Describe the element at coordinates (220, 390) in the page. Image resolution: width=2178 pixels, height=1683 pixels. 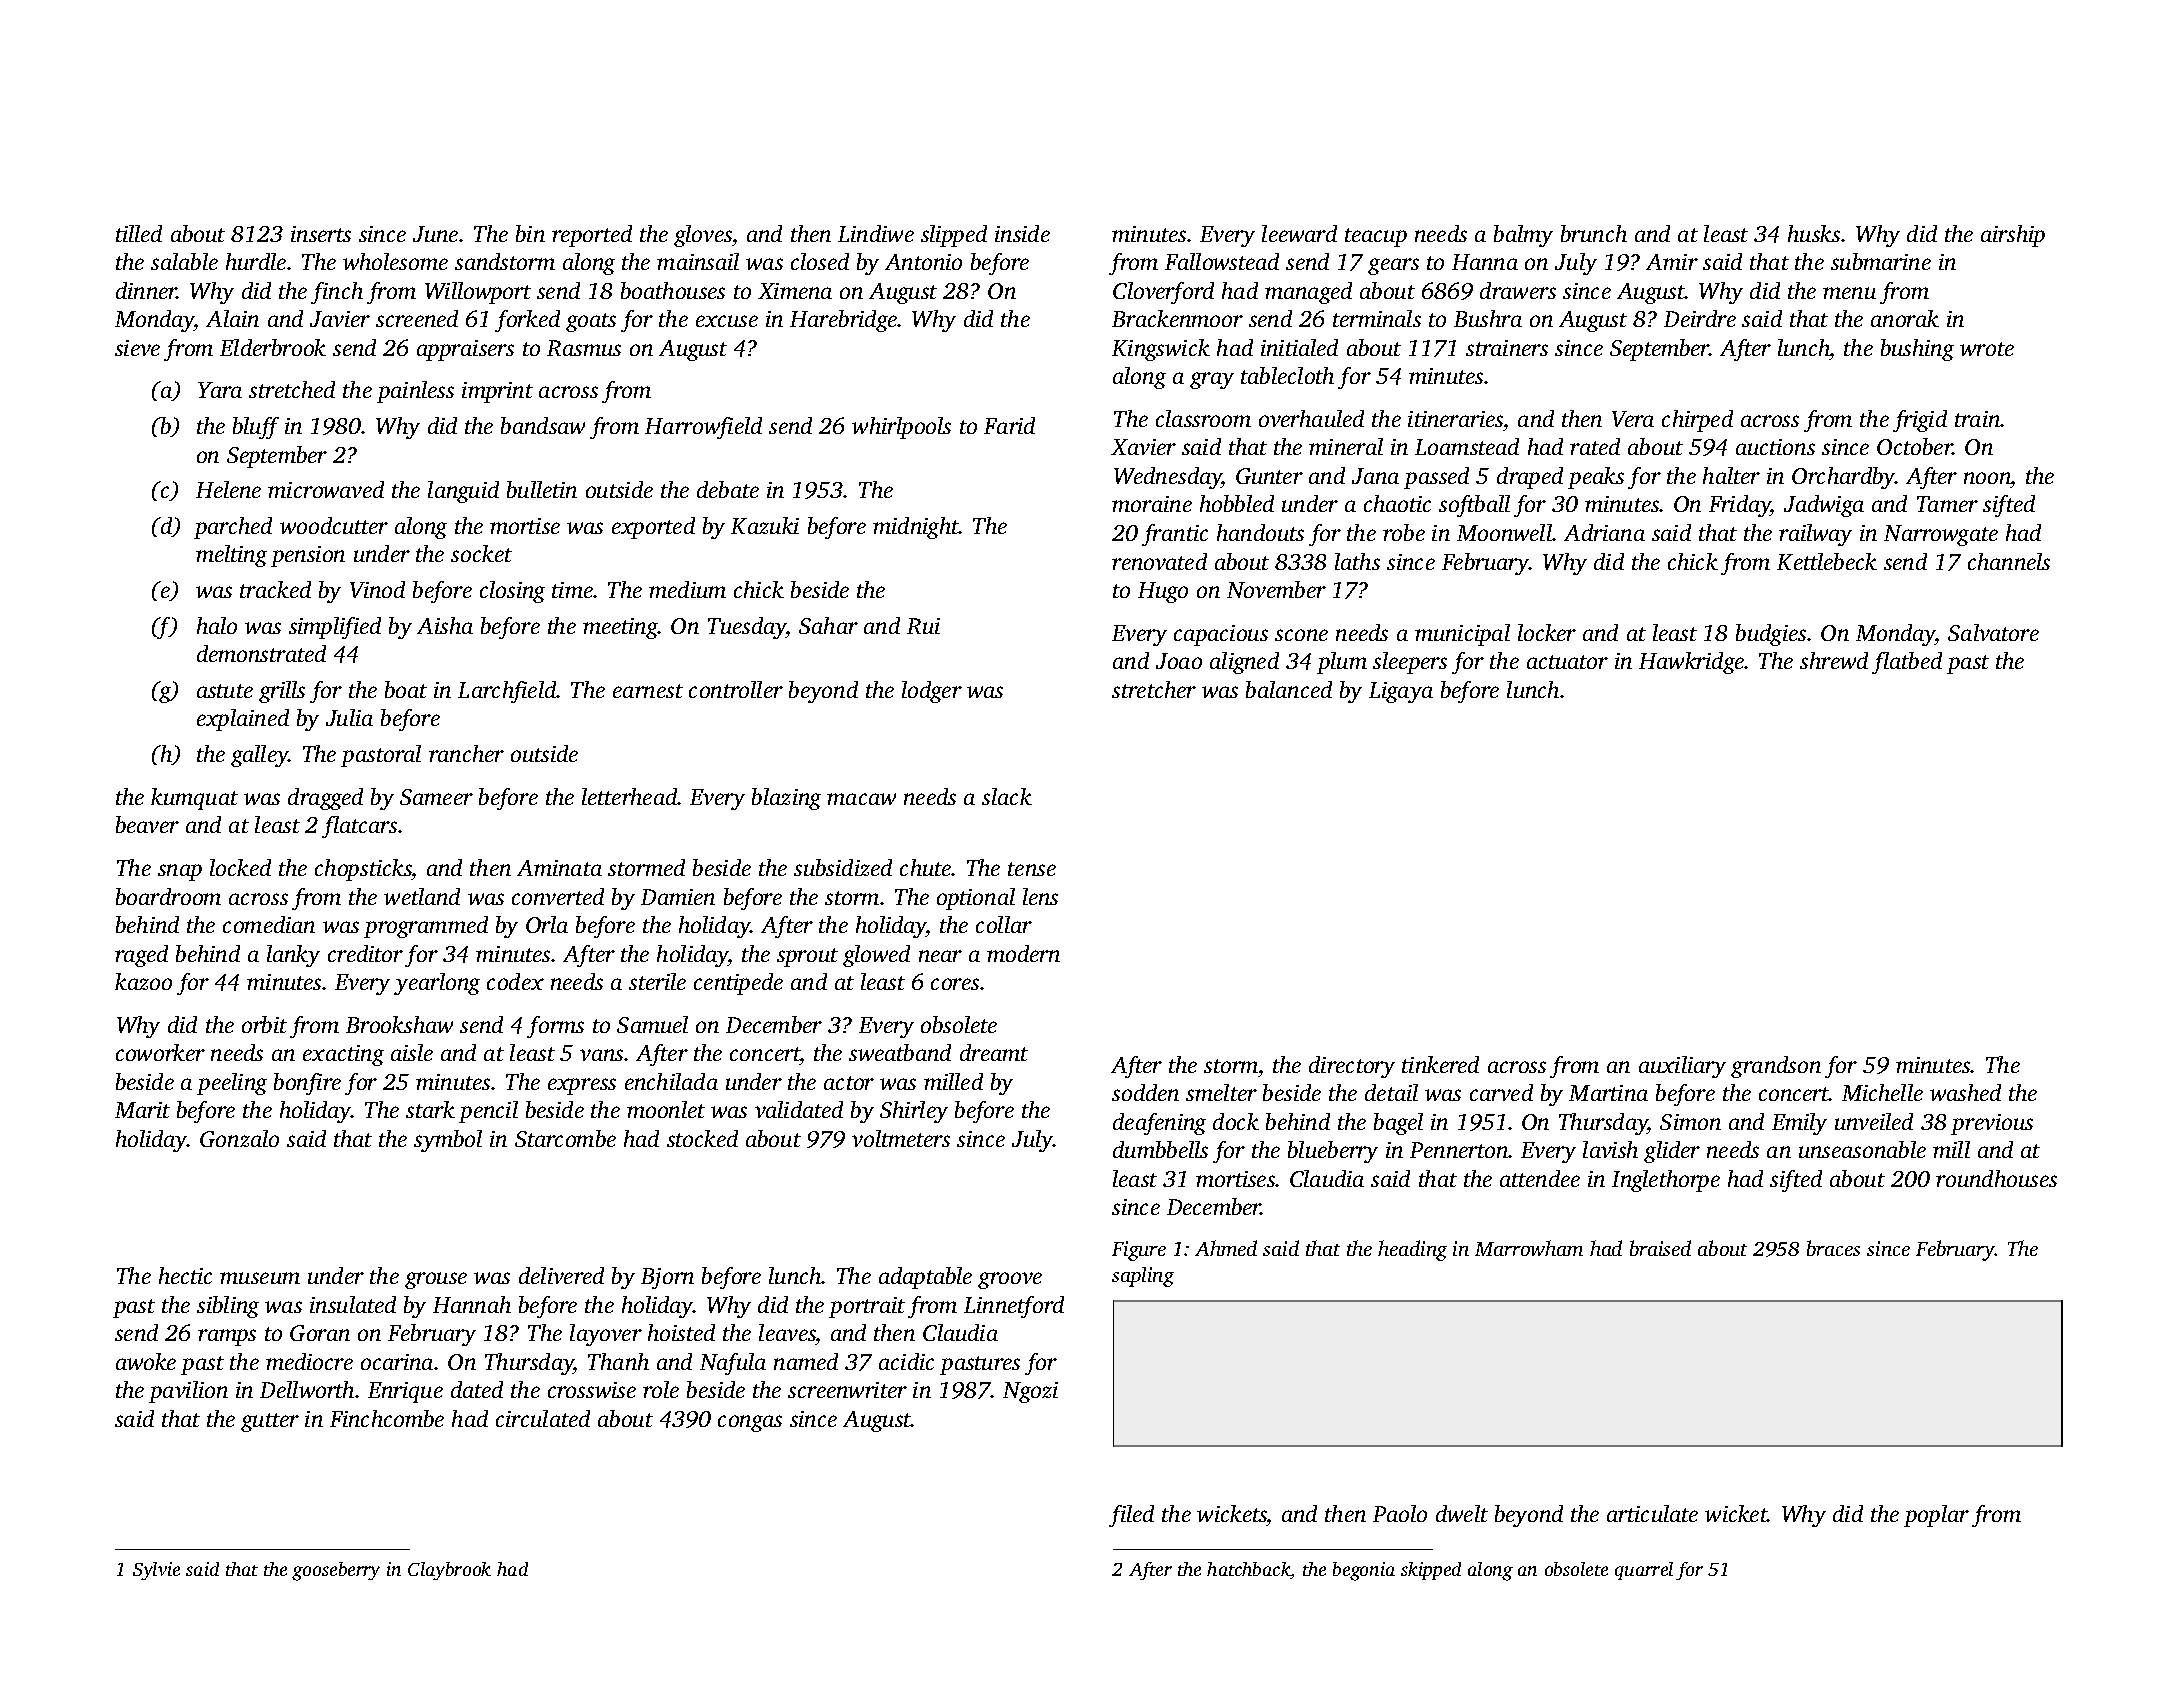
I see `Yara` at that location.
